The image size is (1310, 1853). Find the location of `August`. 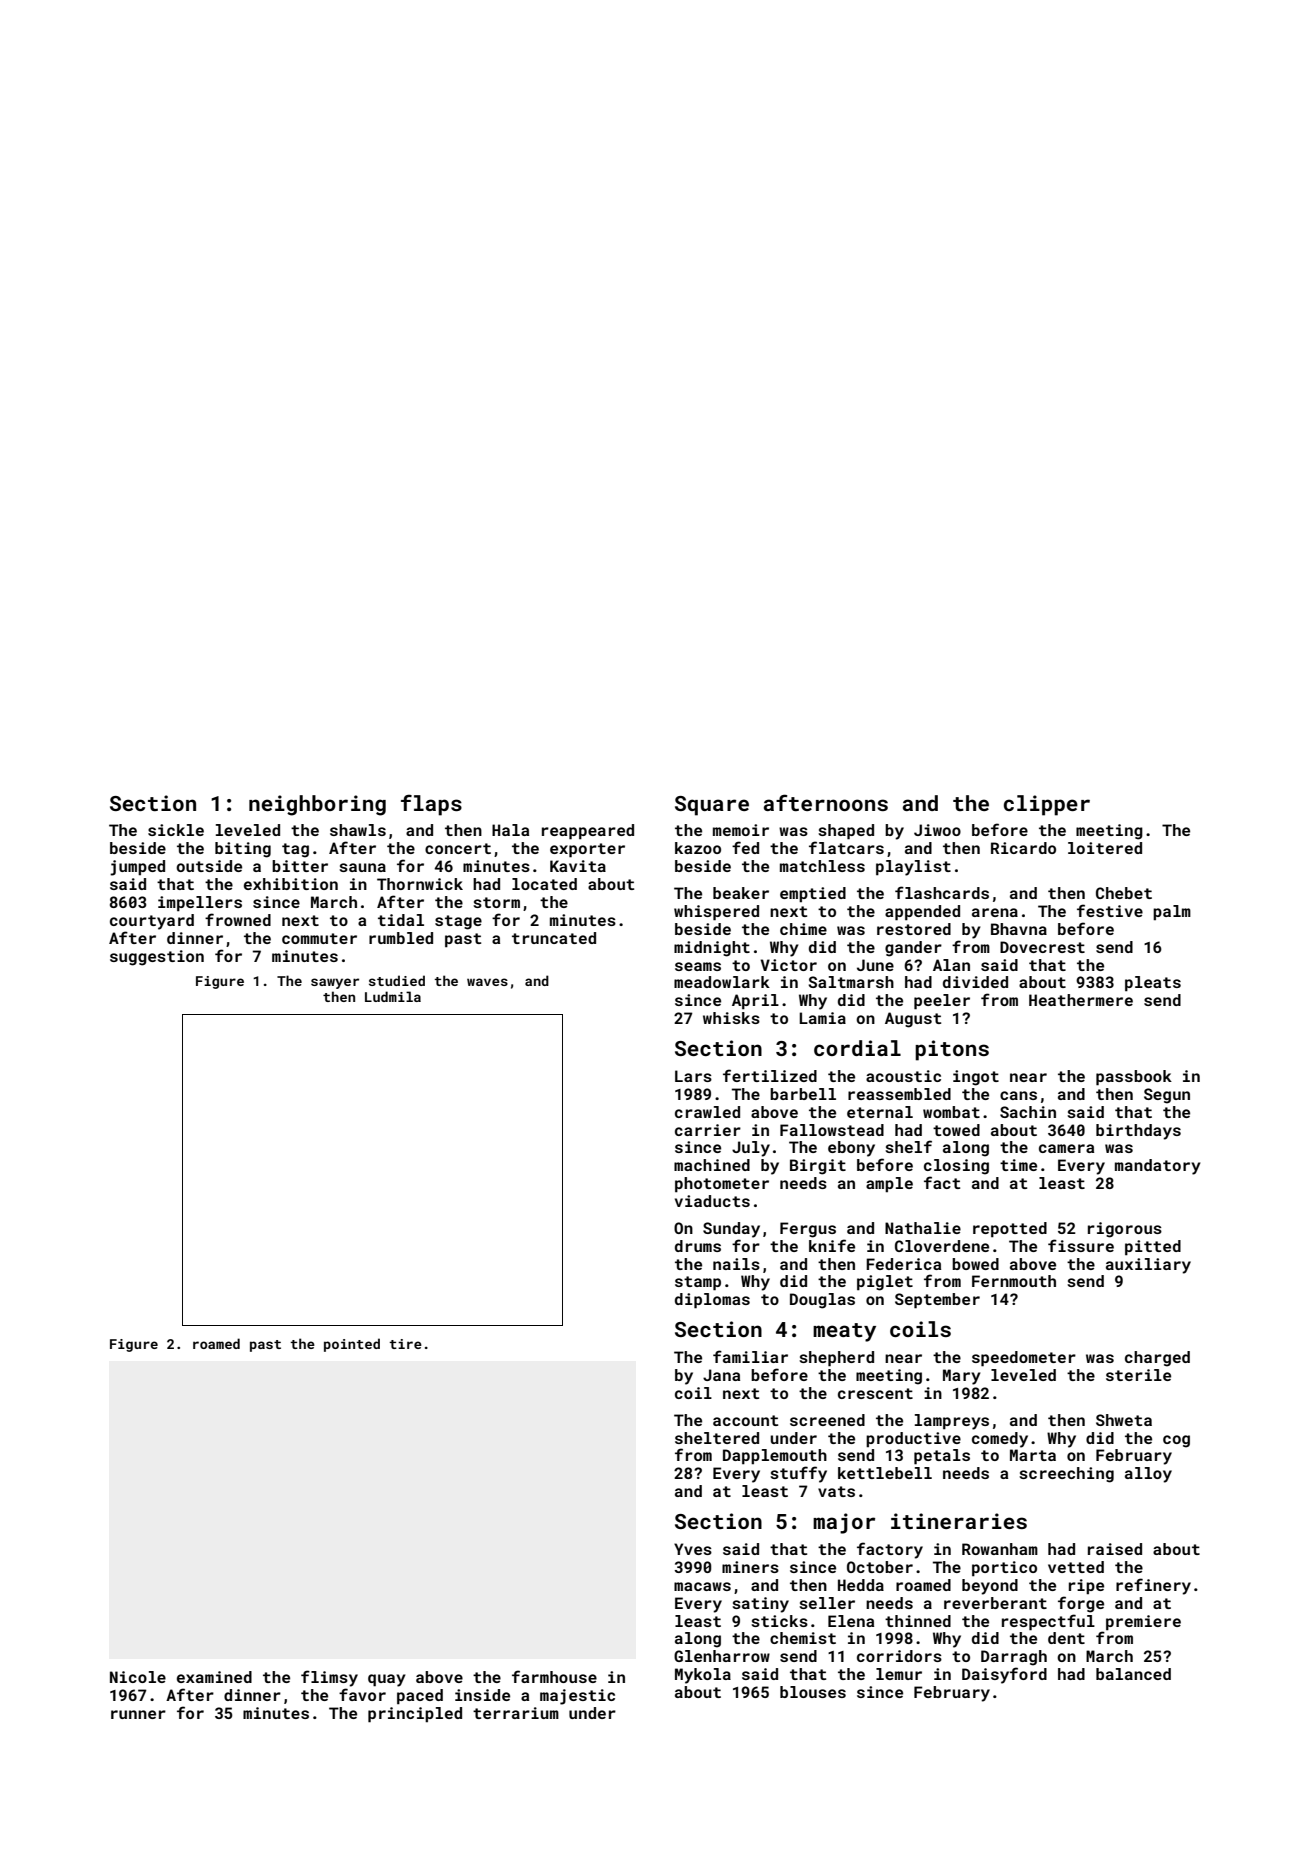

August is located at coordinates (913, 1020).
